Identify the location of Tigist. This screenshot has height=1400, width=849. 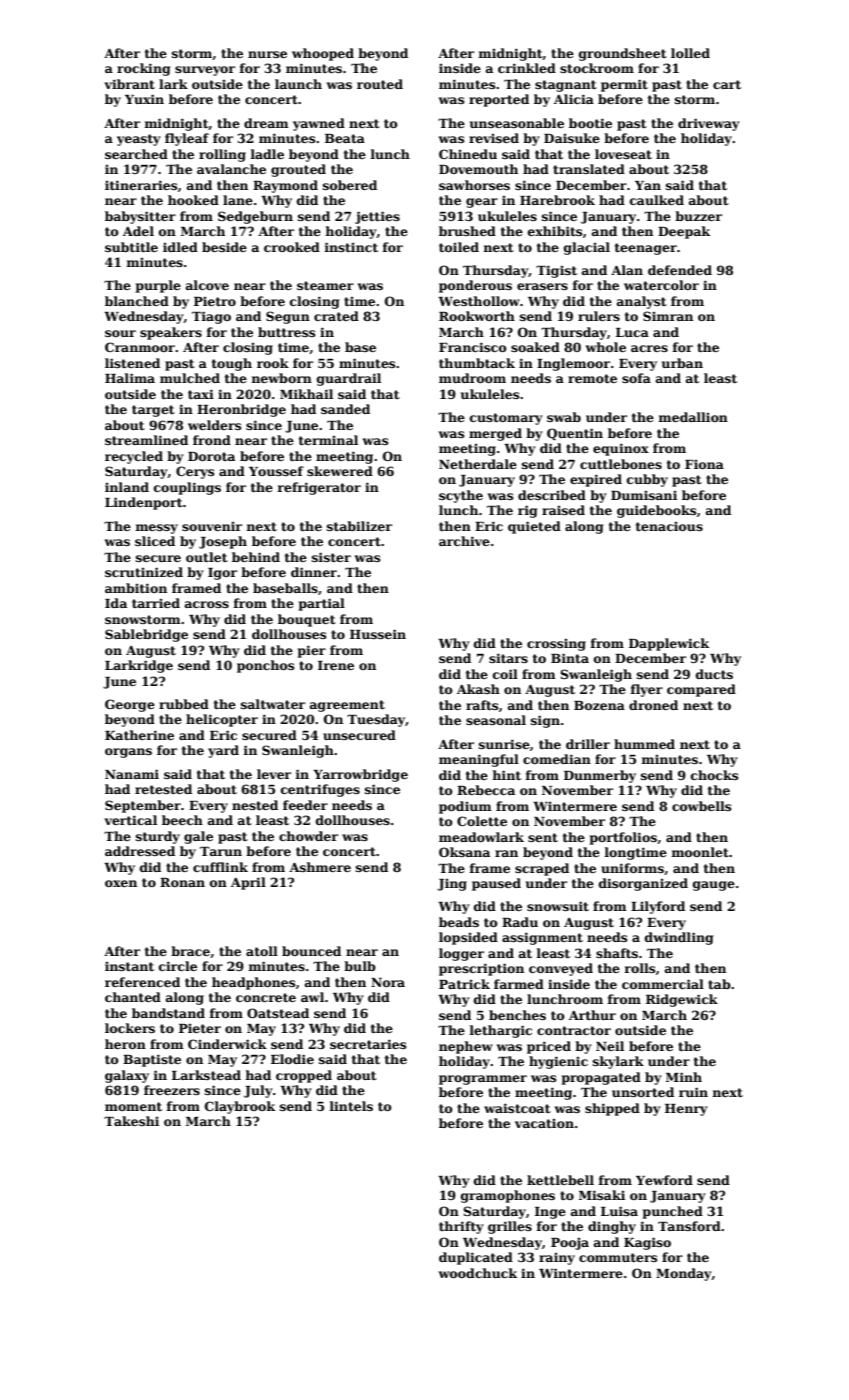
(556, 271).
